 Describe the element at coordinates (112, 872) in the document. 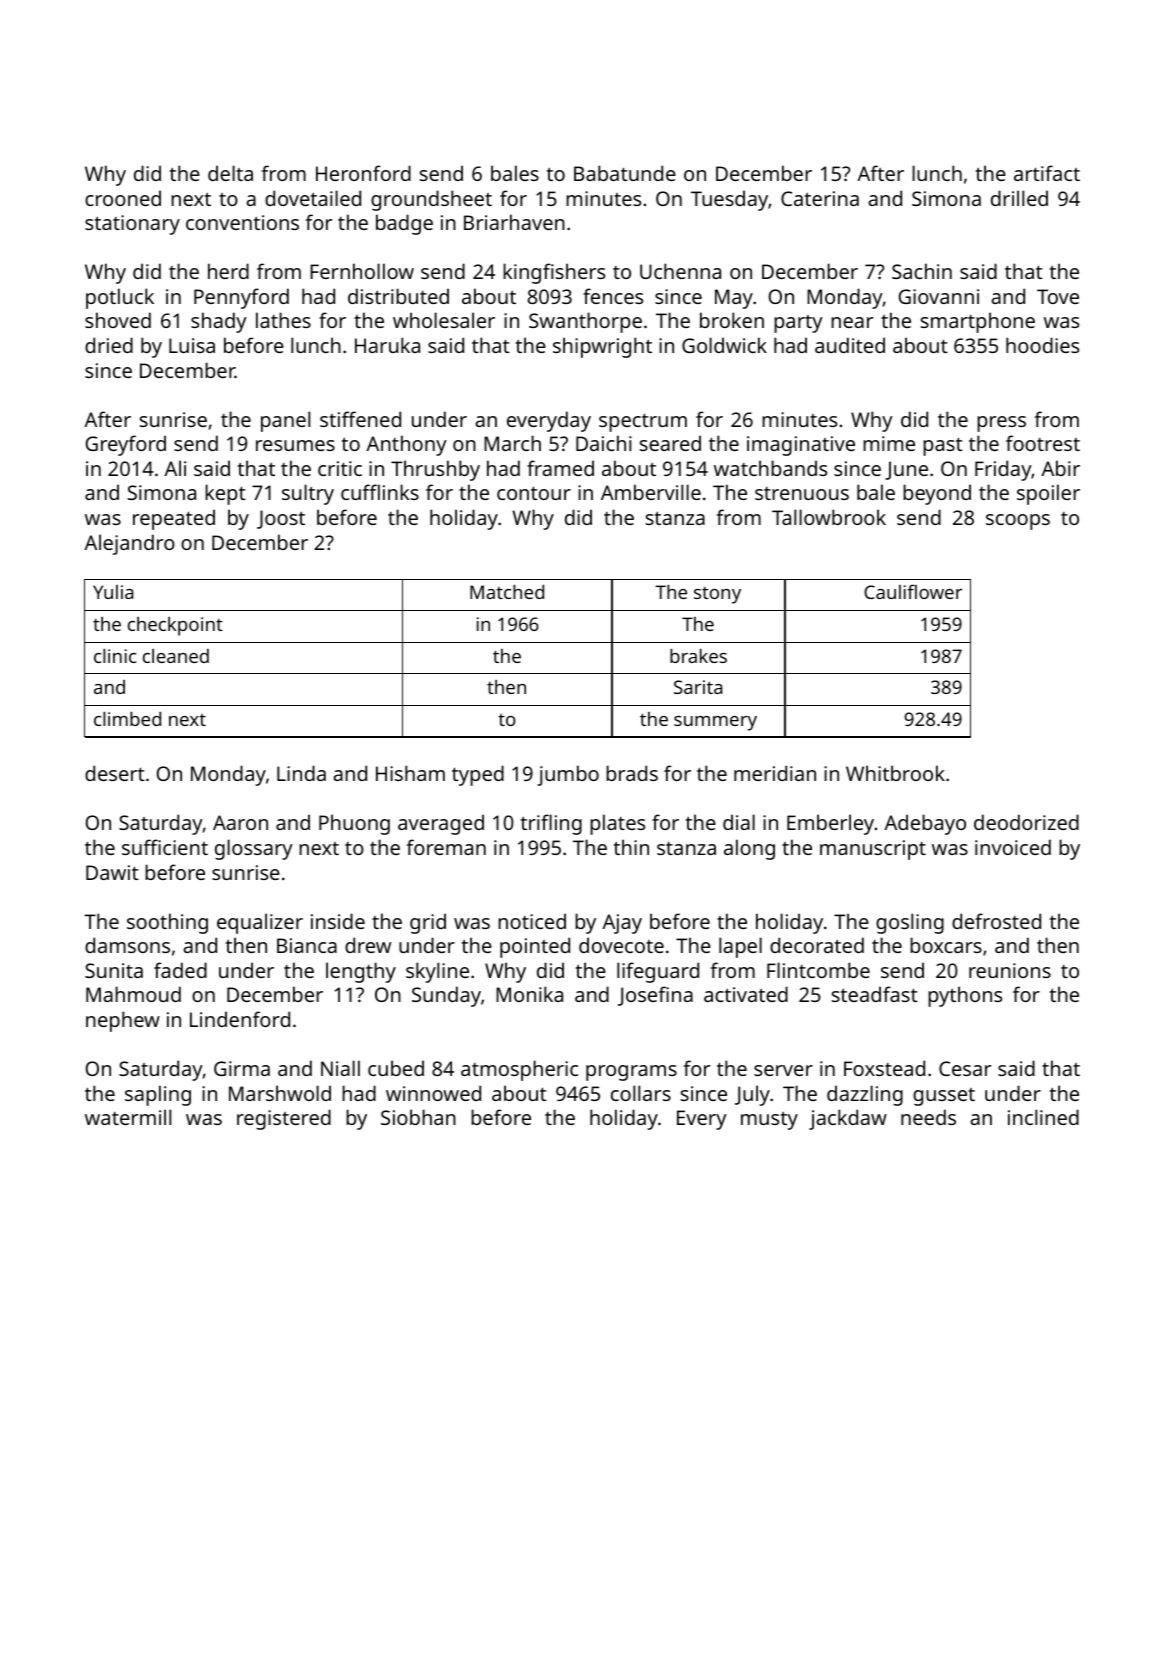

I see `Dawit` at that location.
